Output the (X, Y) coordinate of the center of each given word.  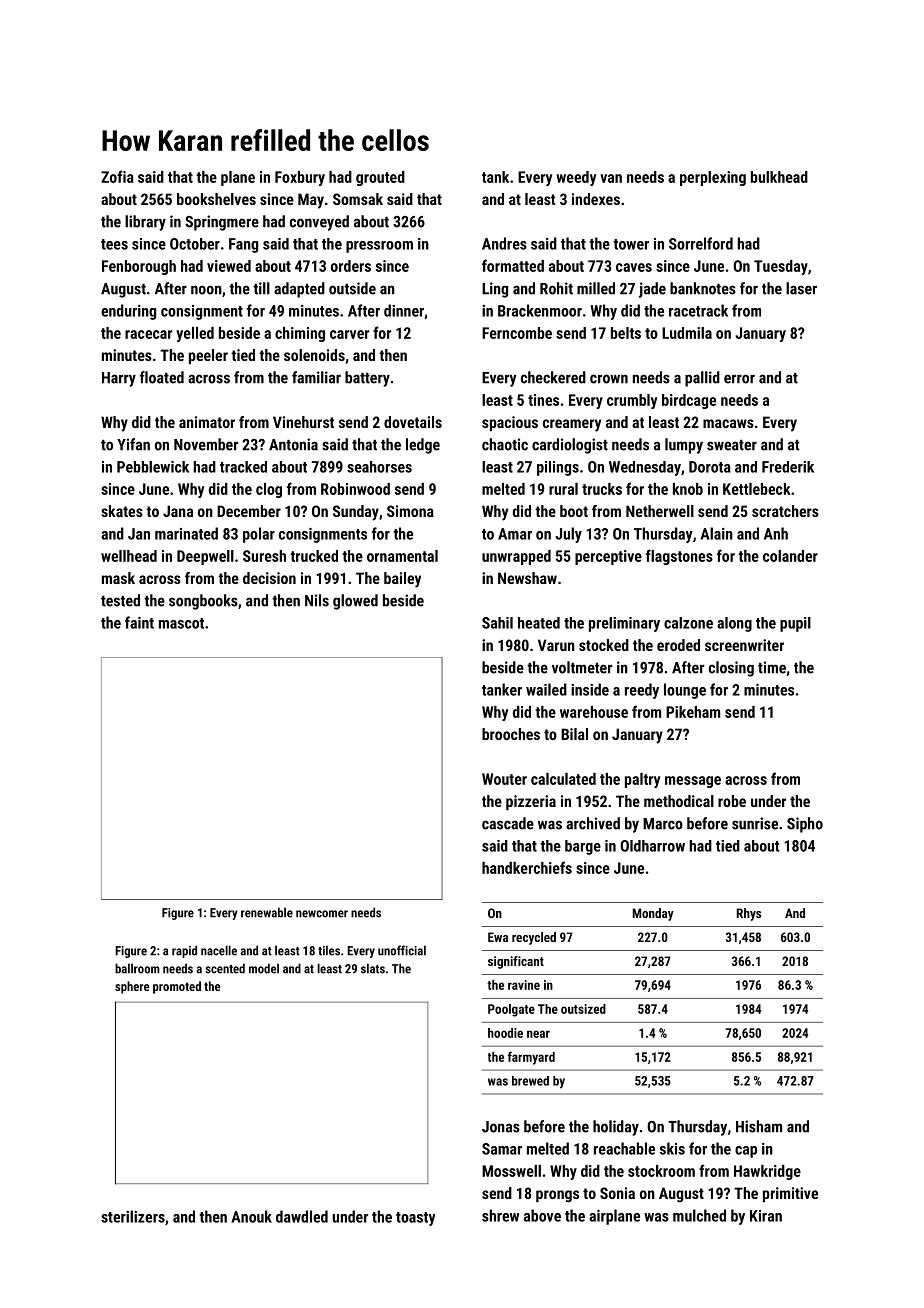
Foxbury (300, 178)
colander (790, 556)
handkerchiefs (527, 867)
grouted (380, 178)
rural (563, 489)
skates (122, 511)
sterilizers (133, 1216)
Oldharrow (652, 846)
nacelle (219, 950)
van (611, 178)
